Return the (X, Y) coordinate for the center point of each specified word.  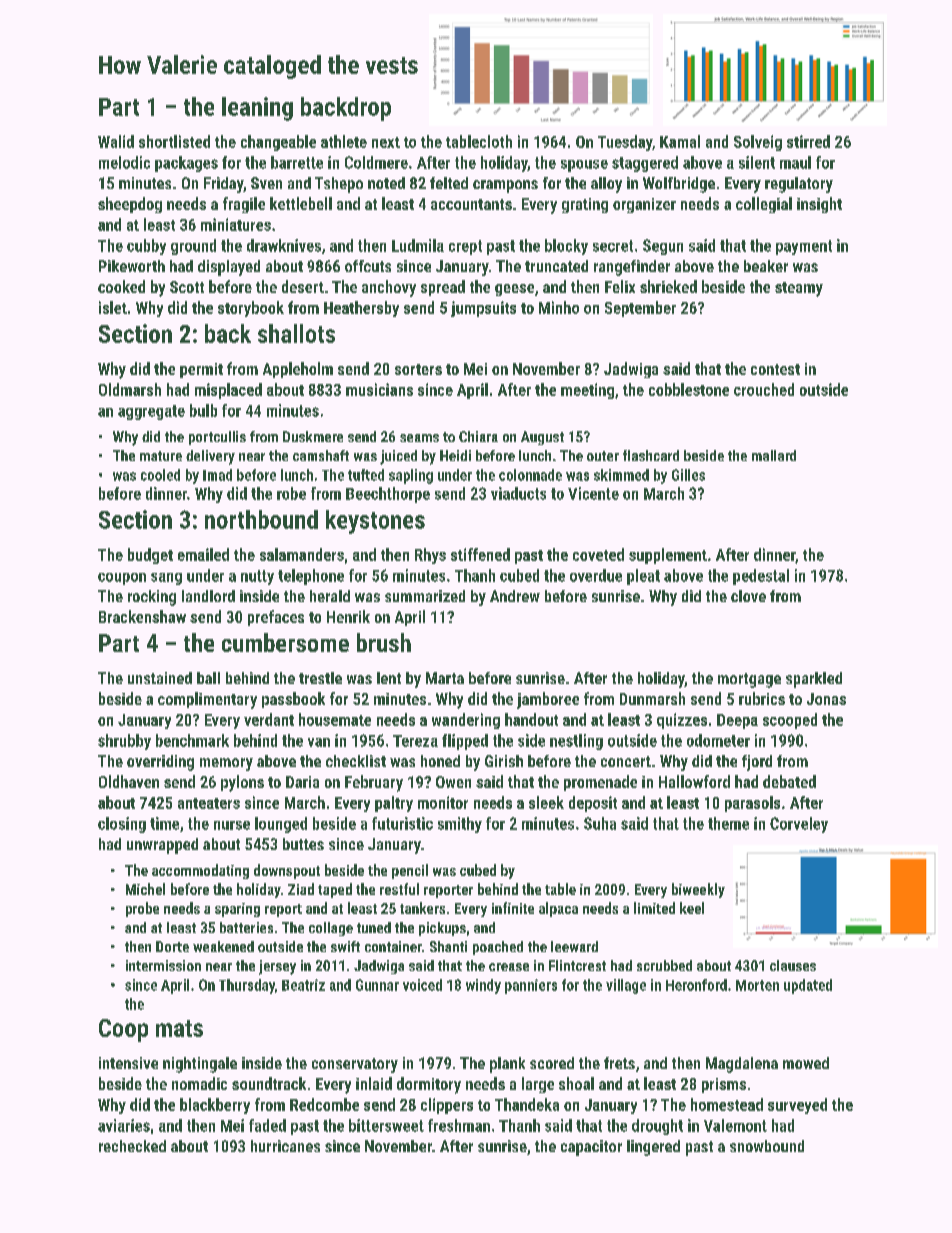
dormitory (429, 1085)
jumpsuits (483, 309)
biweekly (698, 890)
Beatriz (303, 985)
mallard (774, 455)
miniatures (236, 224)
